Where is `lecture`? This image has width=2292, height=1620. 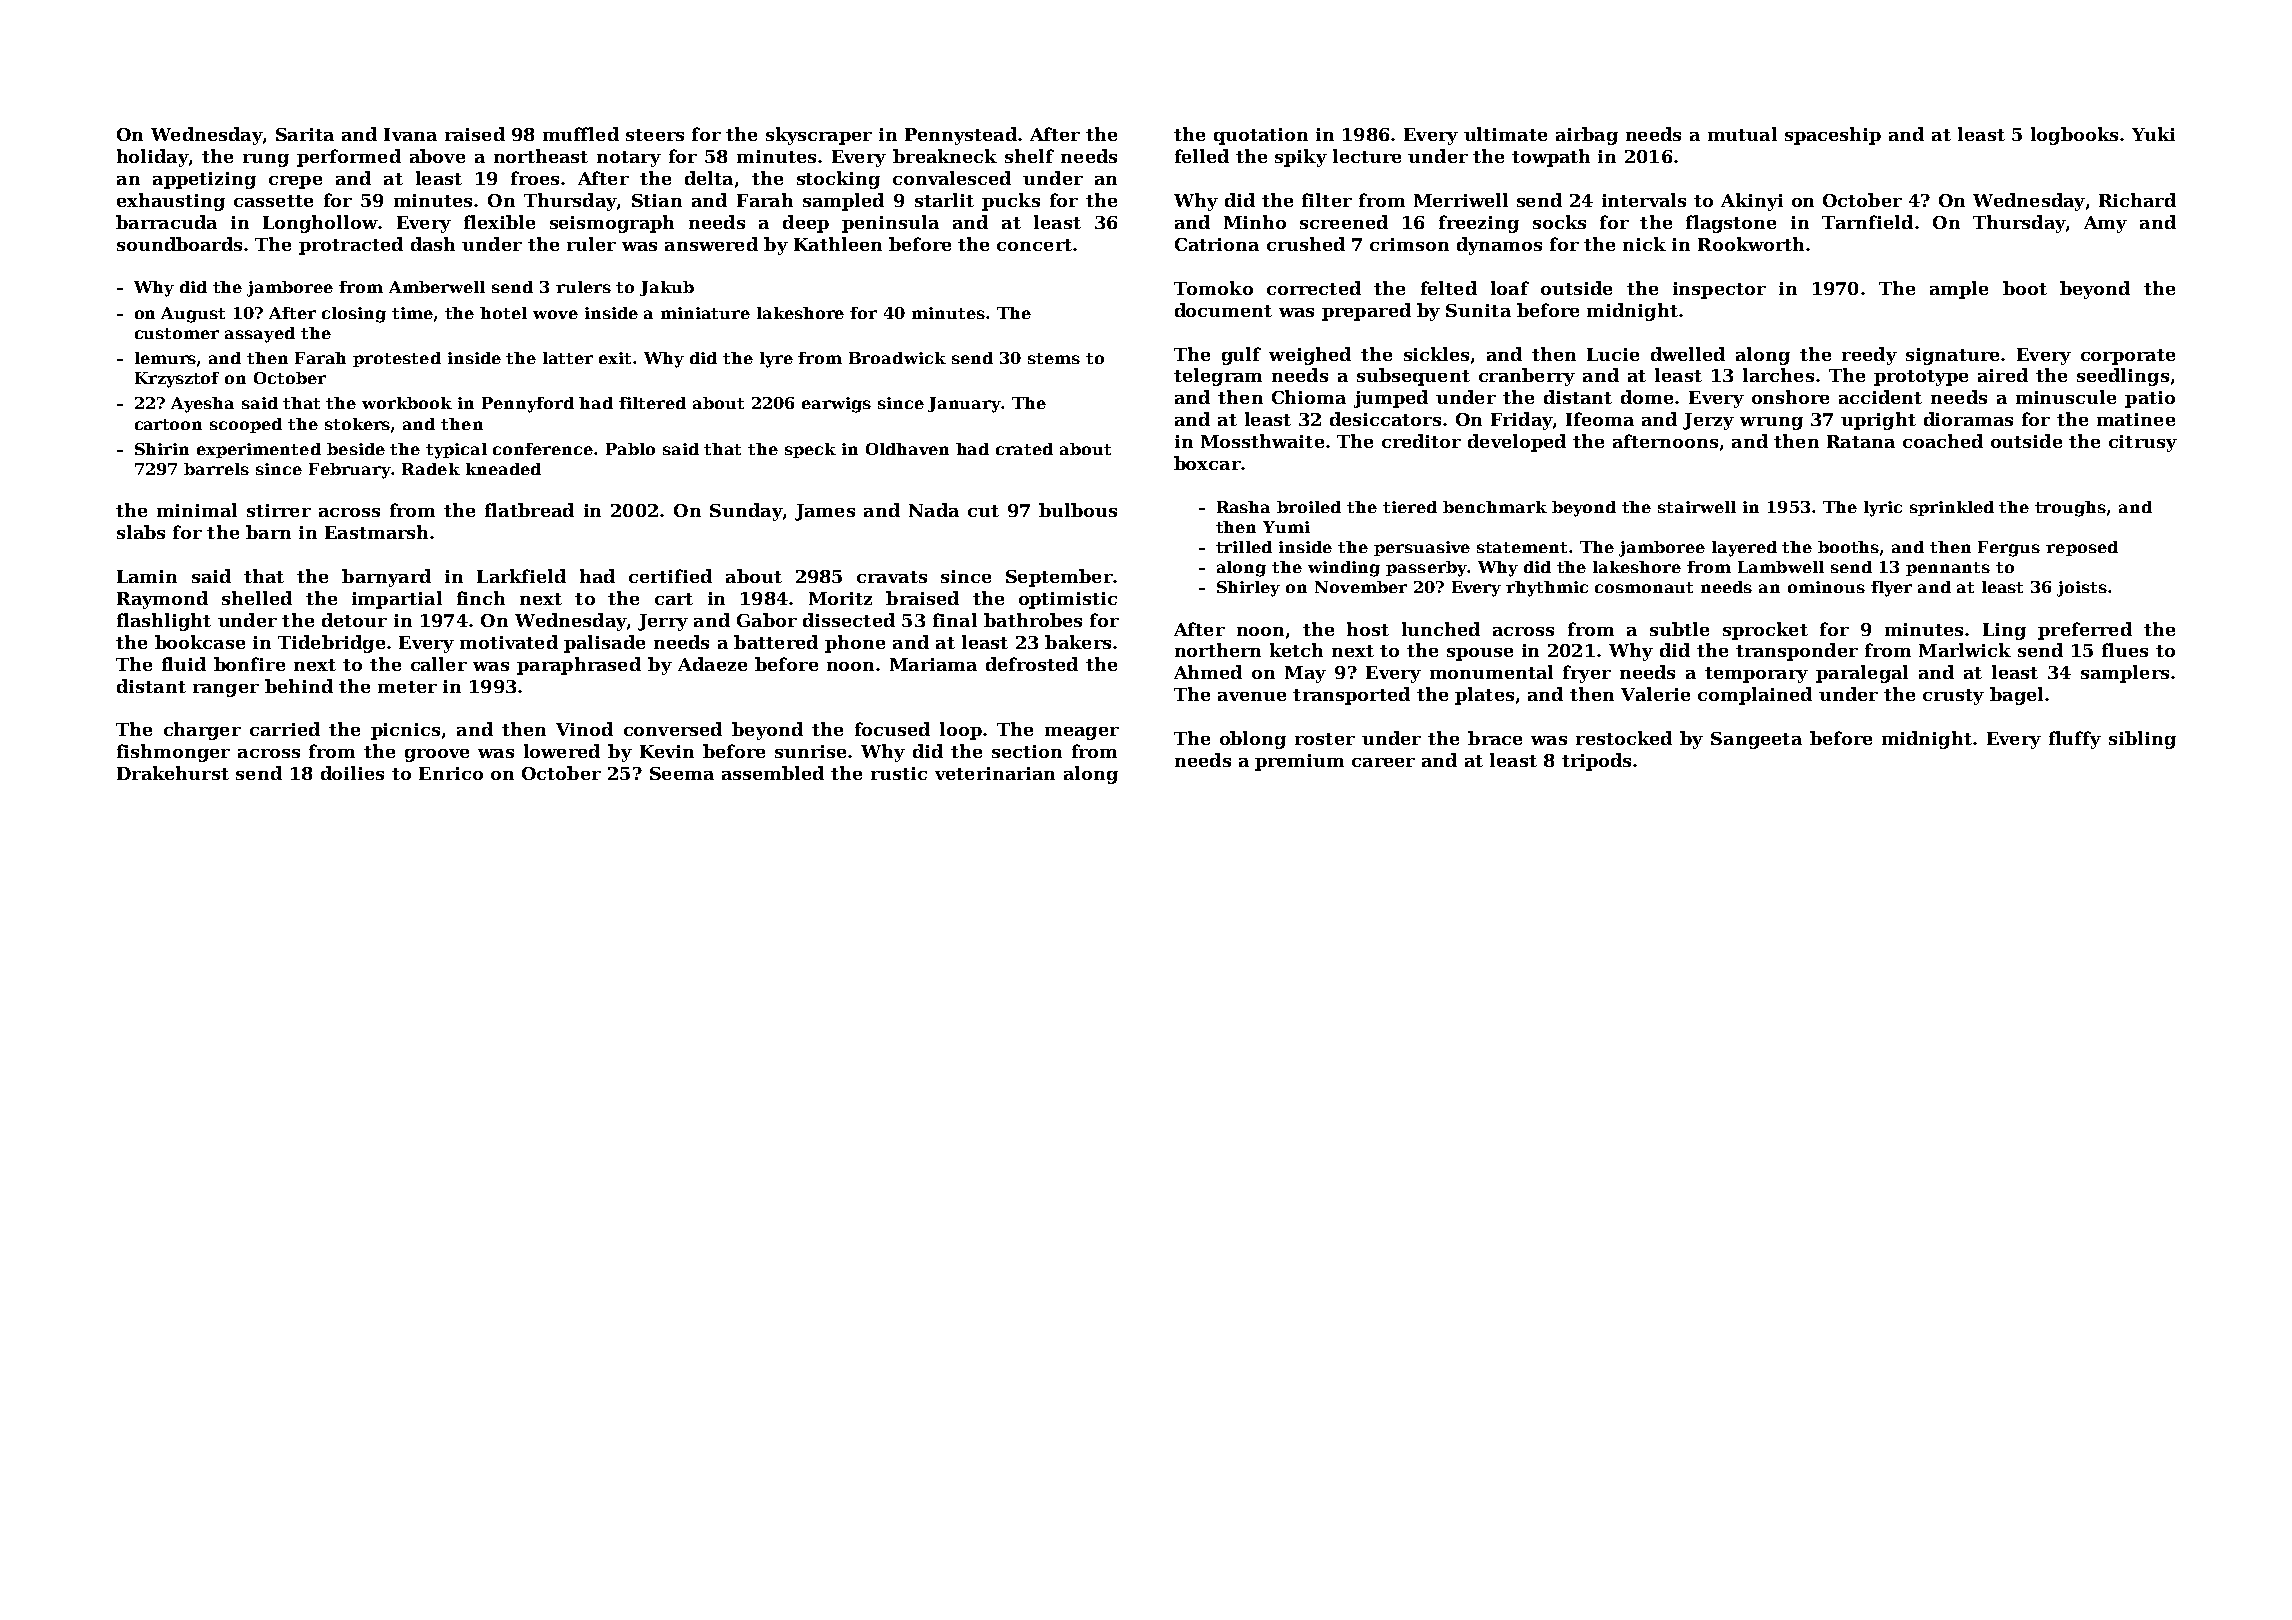 lecture is located at coordinates (1367, 156).
